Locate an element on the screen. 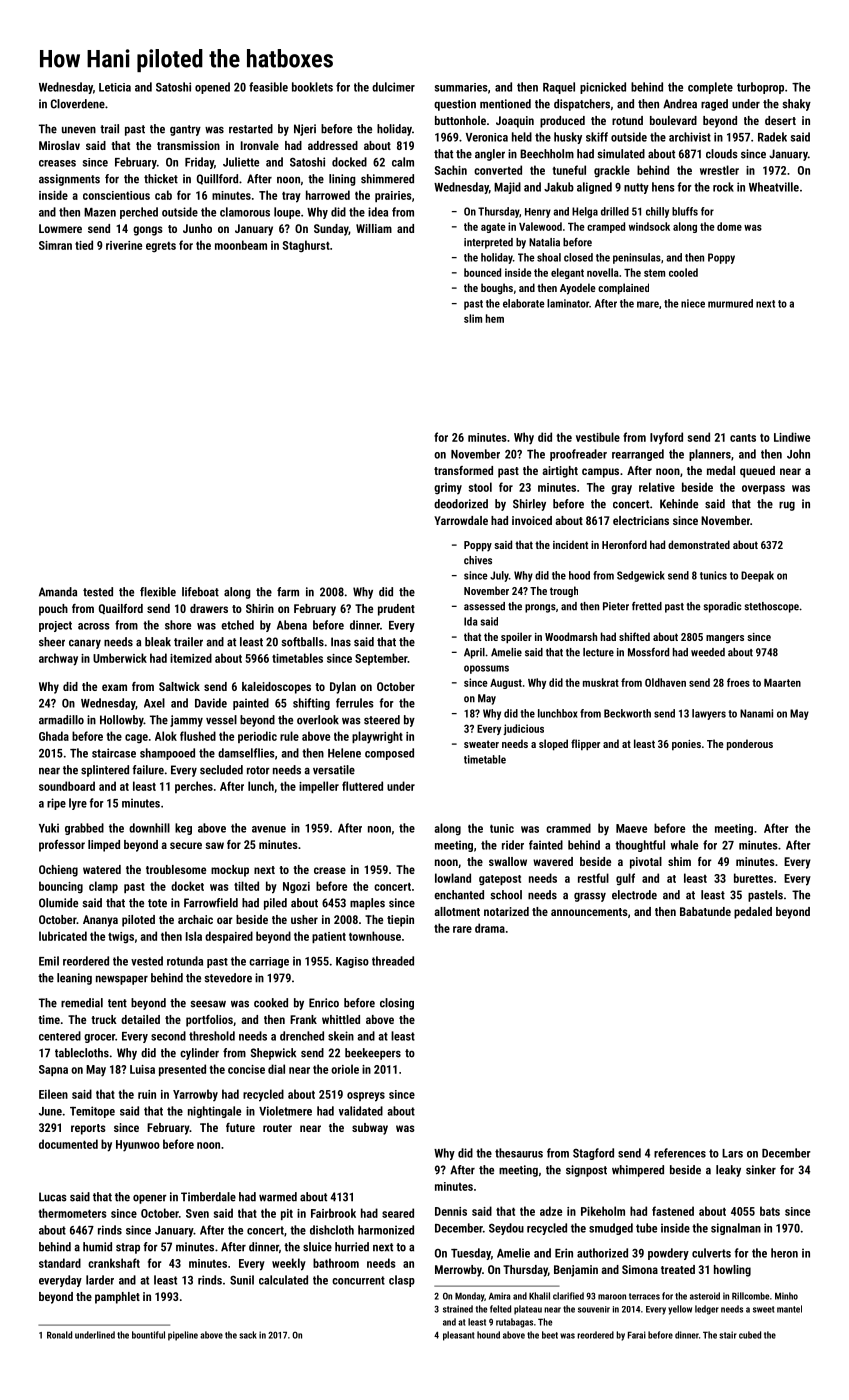 This screenshot has width=849, height=1400. Maeve is located at coordinates (631, 828).
